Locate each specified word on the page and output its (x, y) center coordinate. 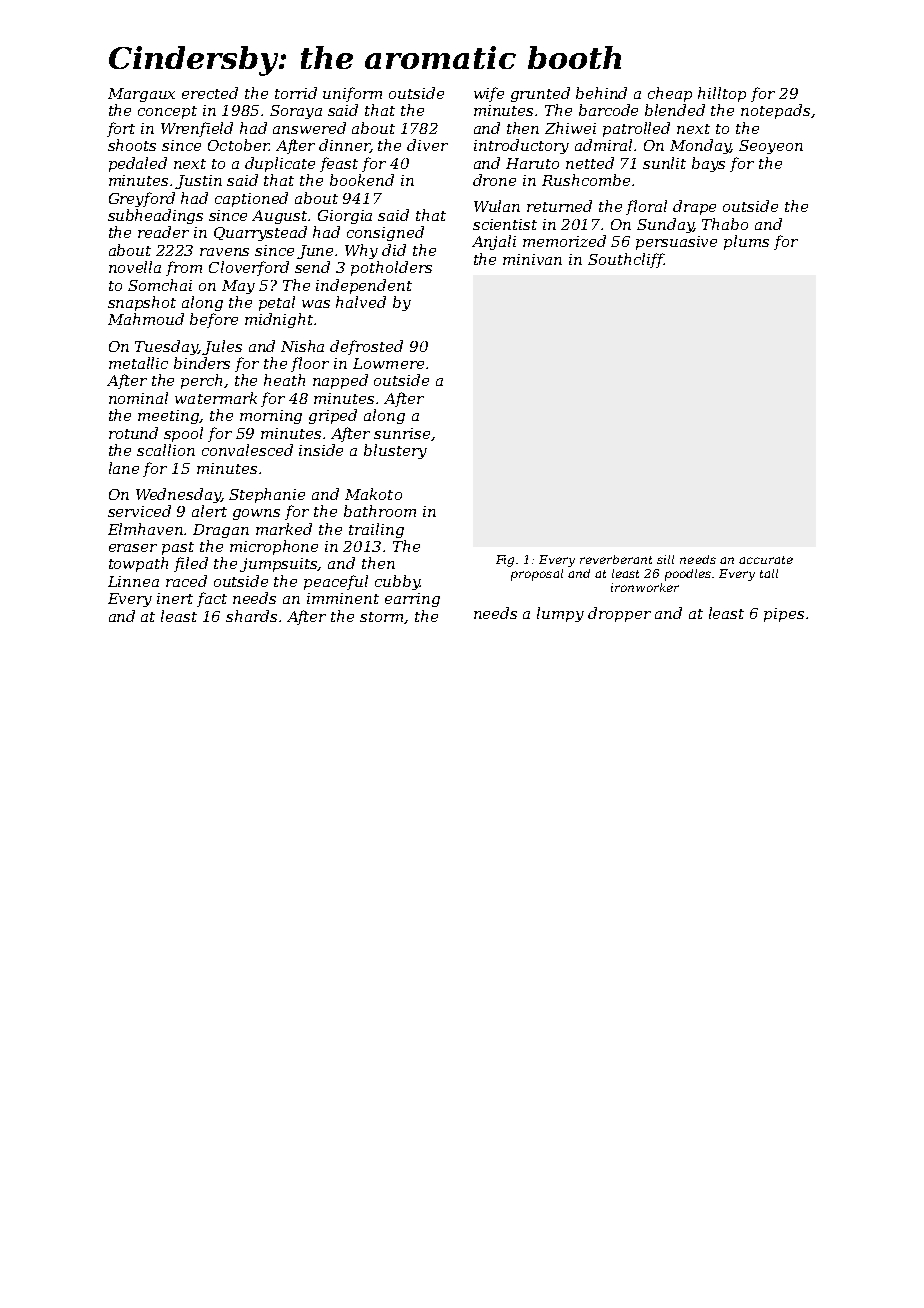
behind (601, 93)
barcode (608, 110)
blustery (395, 451)
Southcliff (626, 260)
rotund (133, 433)
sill (665, 559)
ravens (224, 252)
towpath (138, 564)
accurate (766, 560)
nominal (138, 398)
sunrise (402, 433)
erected (210, 93)
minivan (532, 259)
